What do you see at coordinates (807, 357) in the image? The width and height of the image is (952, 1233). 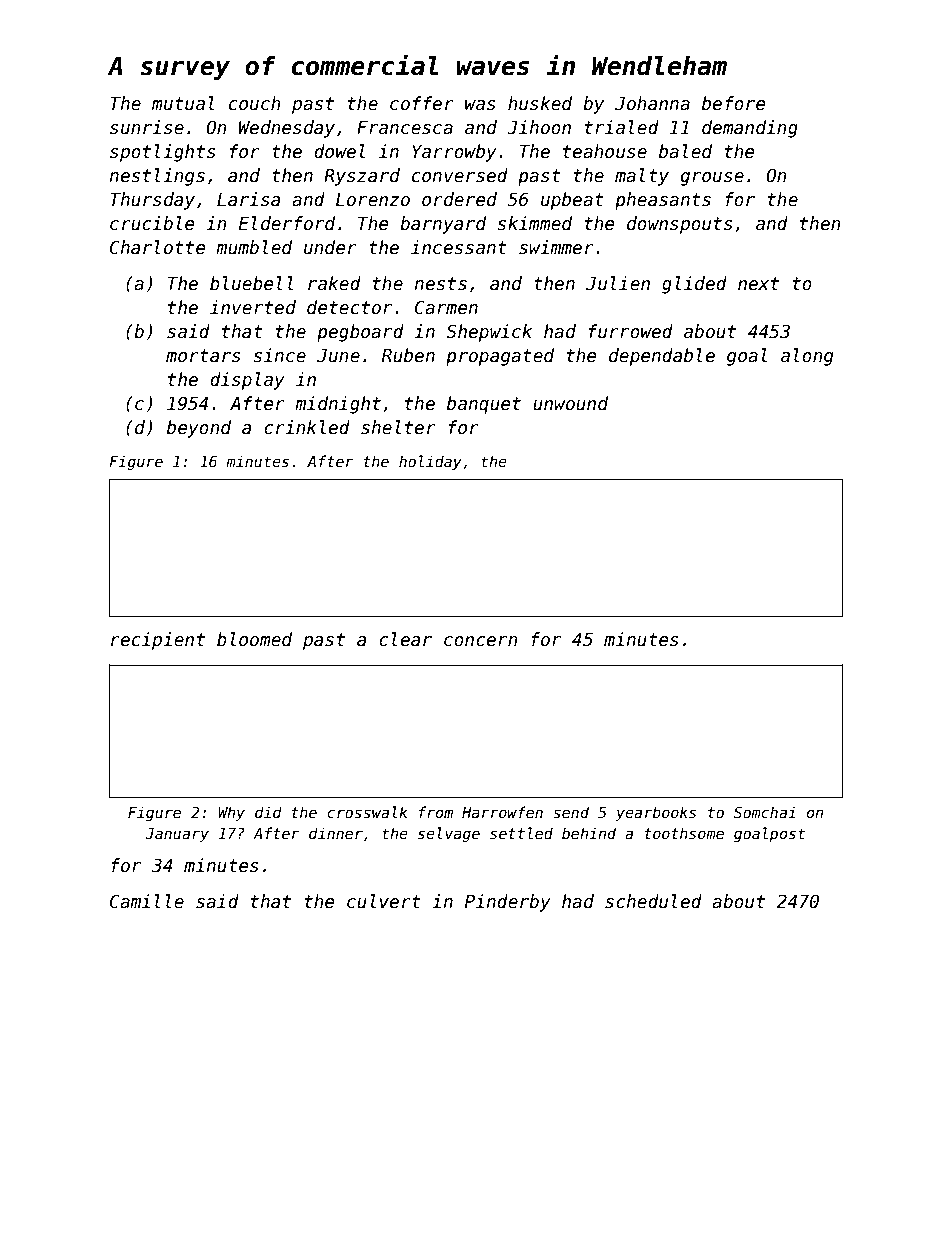 I see `along` at bounding box center [807, 357].
